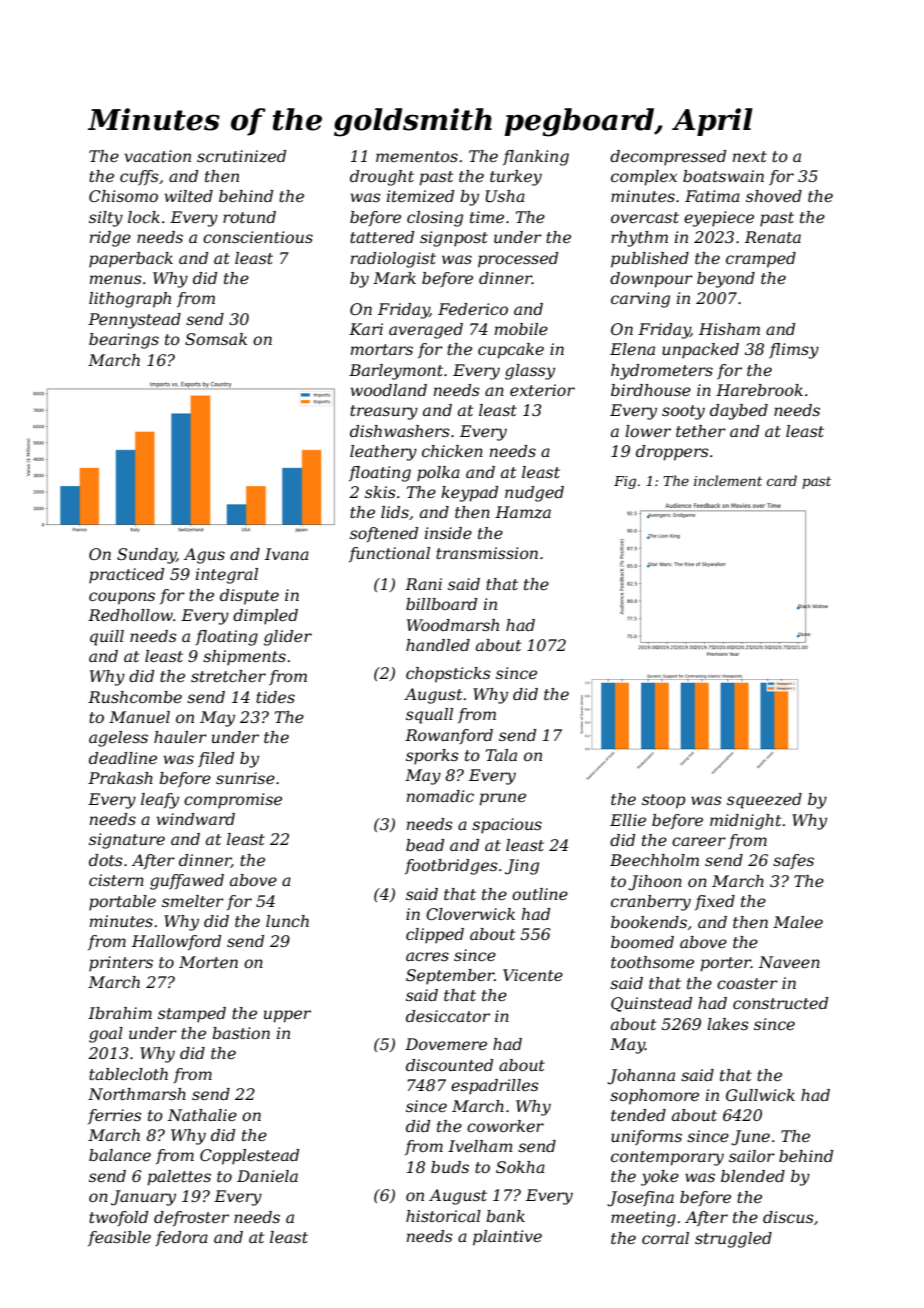 Image resolution: width=924 pixels, height=1308 pixels. What do you see at coordinates (642, 942) in the screenshot?
I see `boomed` at bounding box center [642, 942].
